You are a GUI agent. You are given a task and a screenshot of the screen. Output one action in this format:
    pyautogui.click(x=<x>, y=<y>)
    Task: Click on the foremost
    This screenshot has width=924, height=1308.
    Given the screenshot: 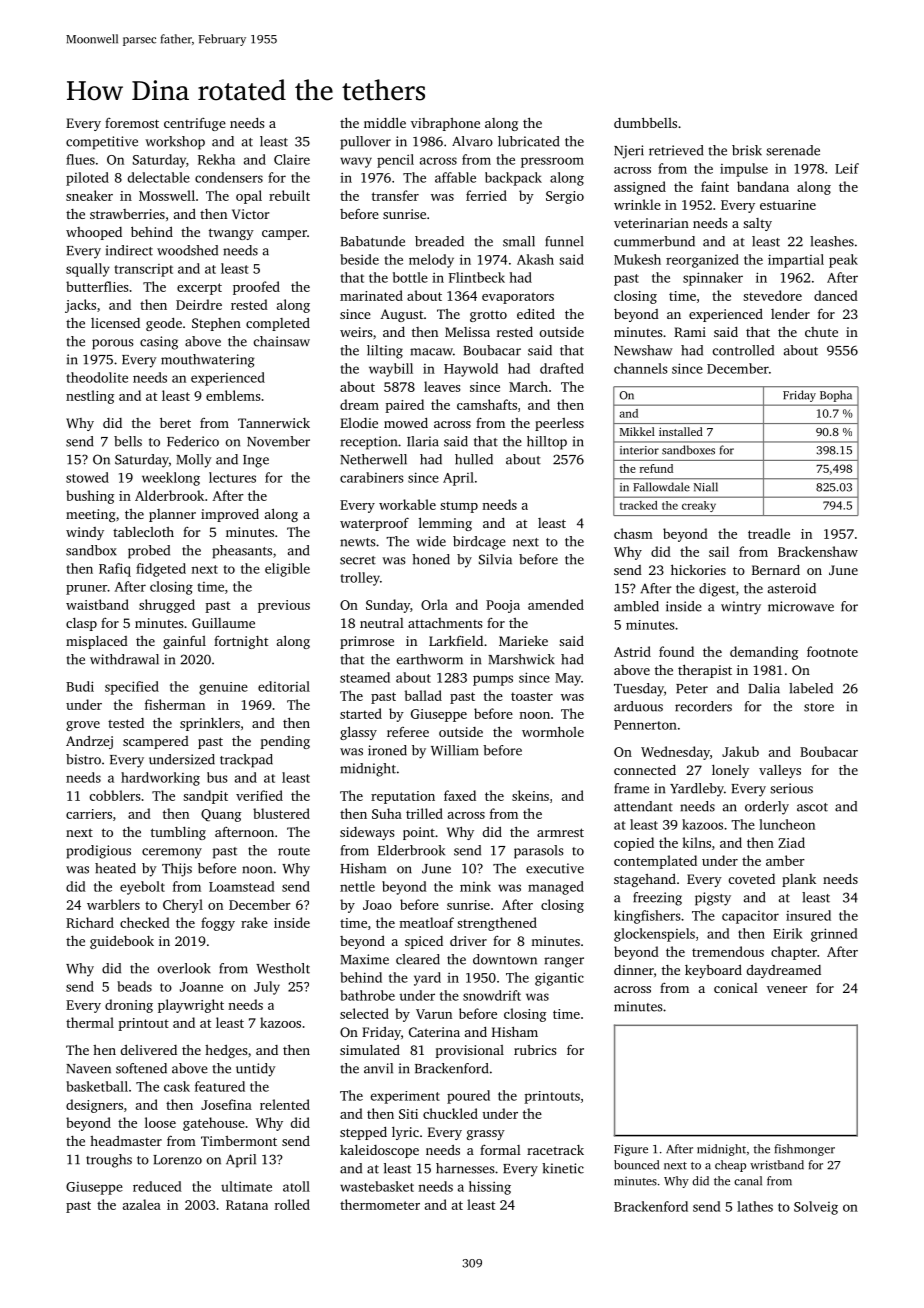 What is the action you would take?
    pyautogui.click(x=132, y=123)
